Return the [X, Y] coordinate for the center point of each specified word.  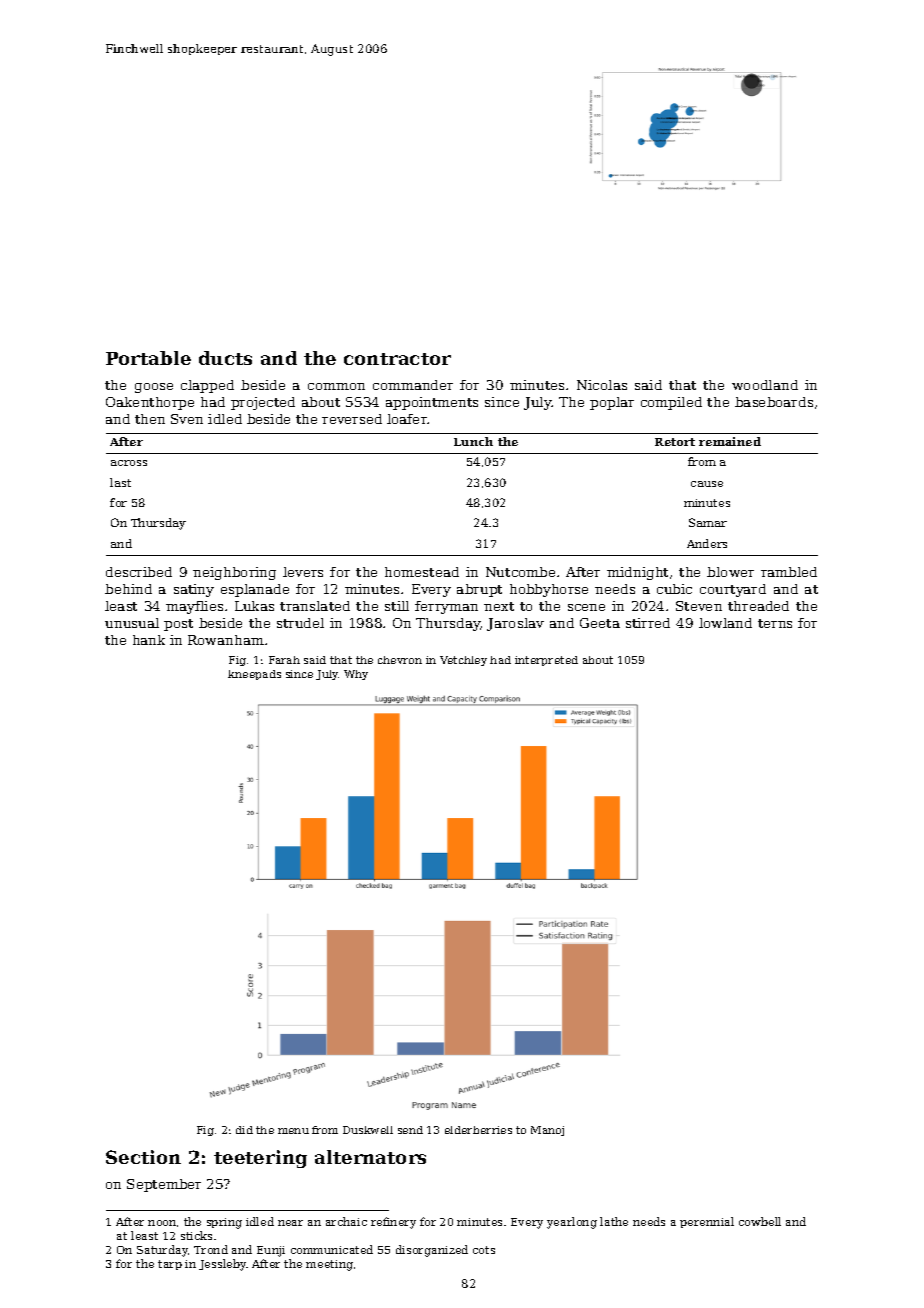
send [410, 1130]
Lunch [473, 441]
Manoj [547, 1131]
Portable [148, 358]
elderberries [478, 1130]
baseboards [774, 402]
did [244, 1130]
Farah [284, 660]
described [139, 572]
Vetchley [463, 661]
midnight [637, 573]
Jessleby [223, 1265]
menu [293, 1131]
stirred [648, 623]
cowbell [760, 1221]
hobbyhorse [549, 590]
